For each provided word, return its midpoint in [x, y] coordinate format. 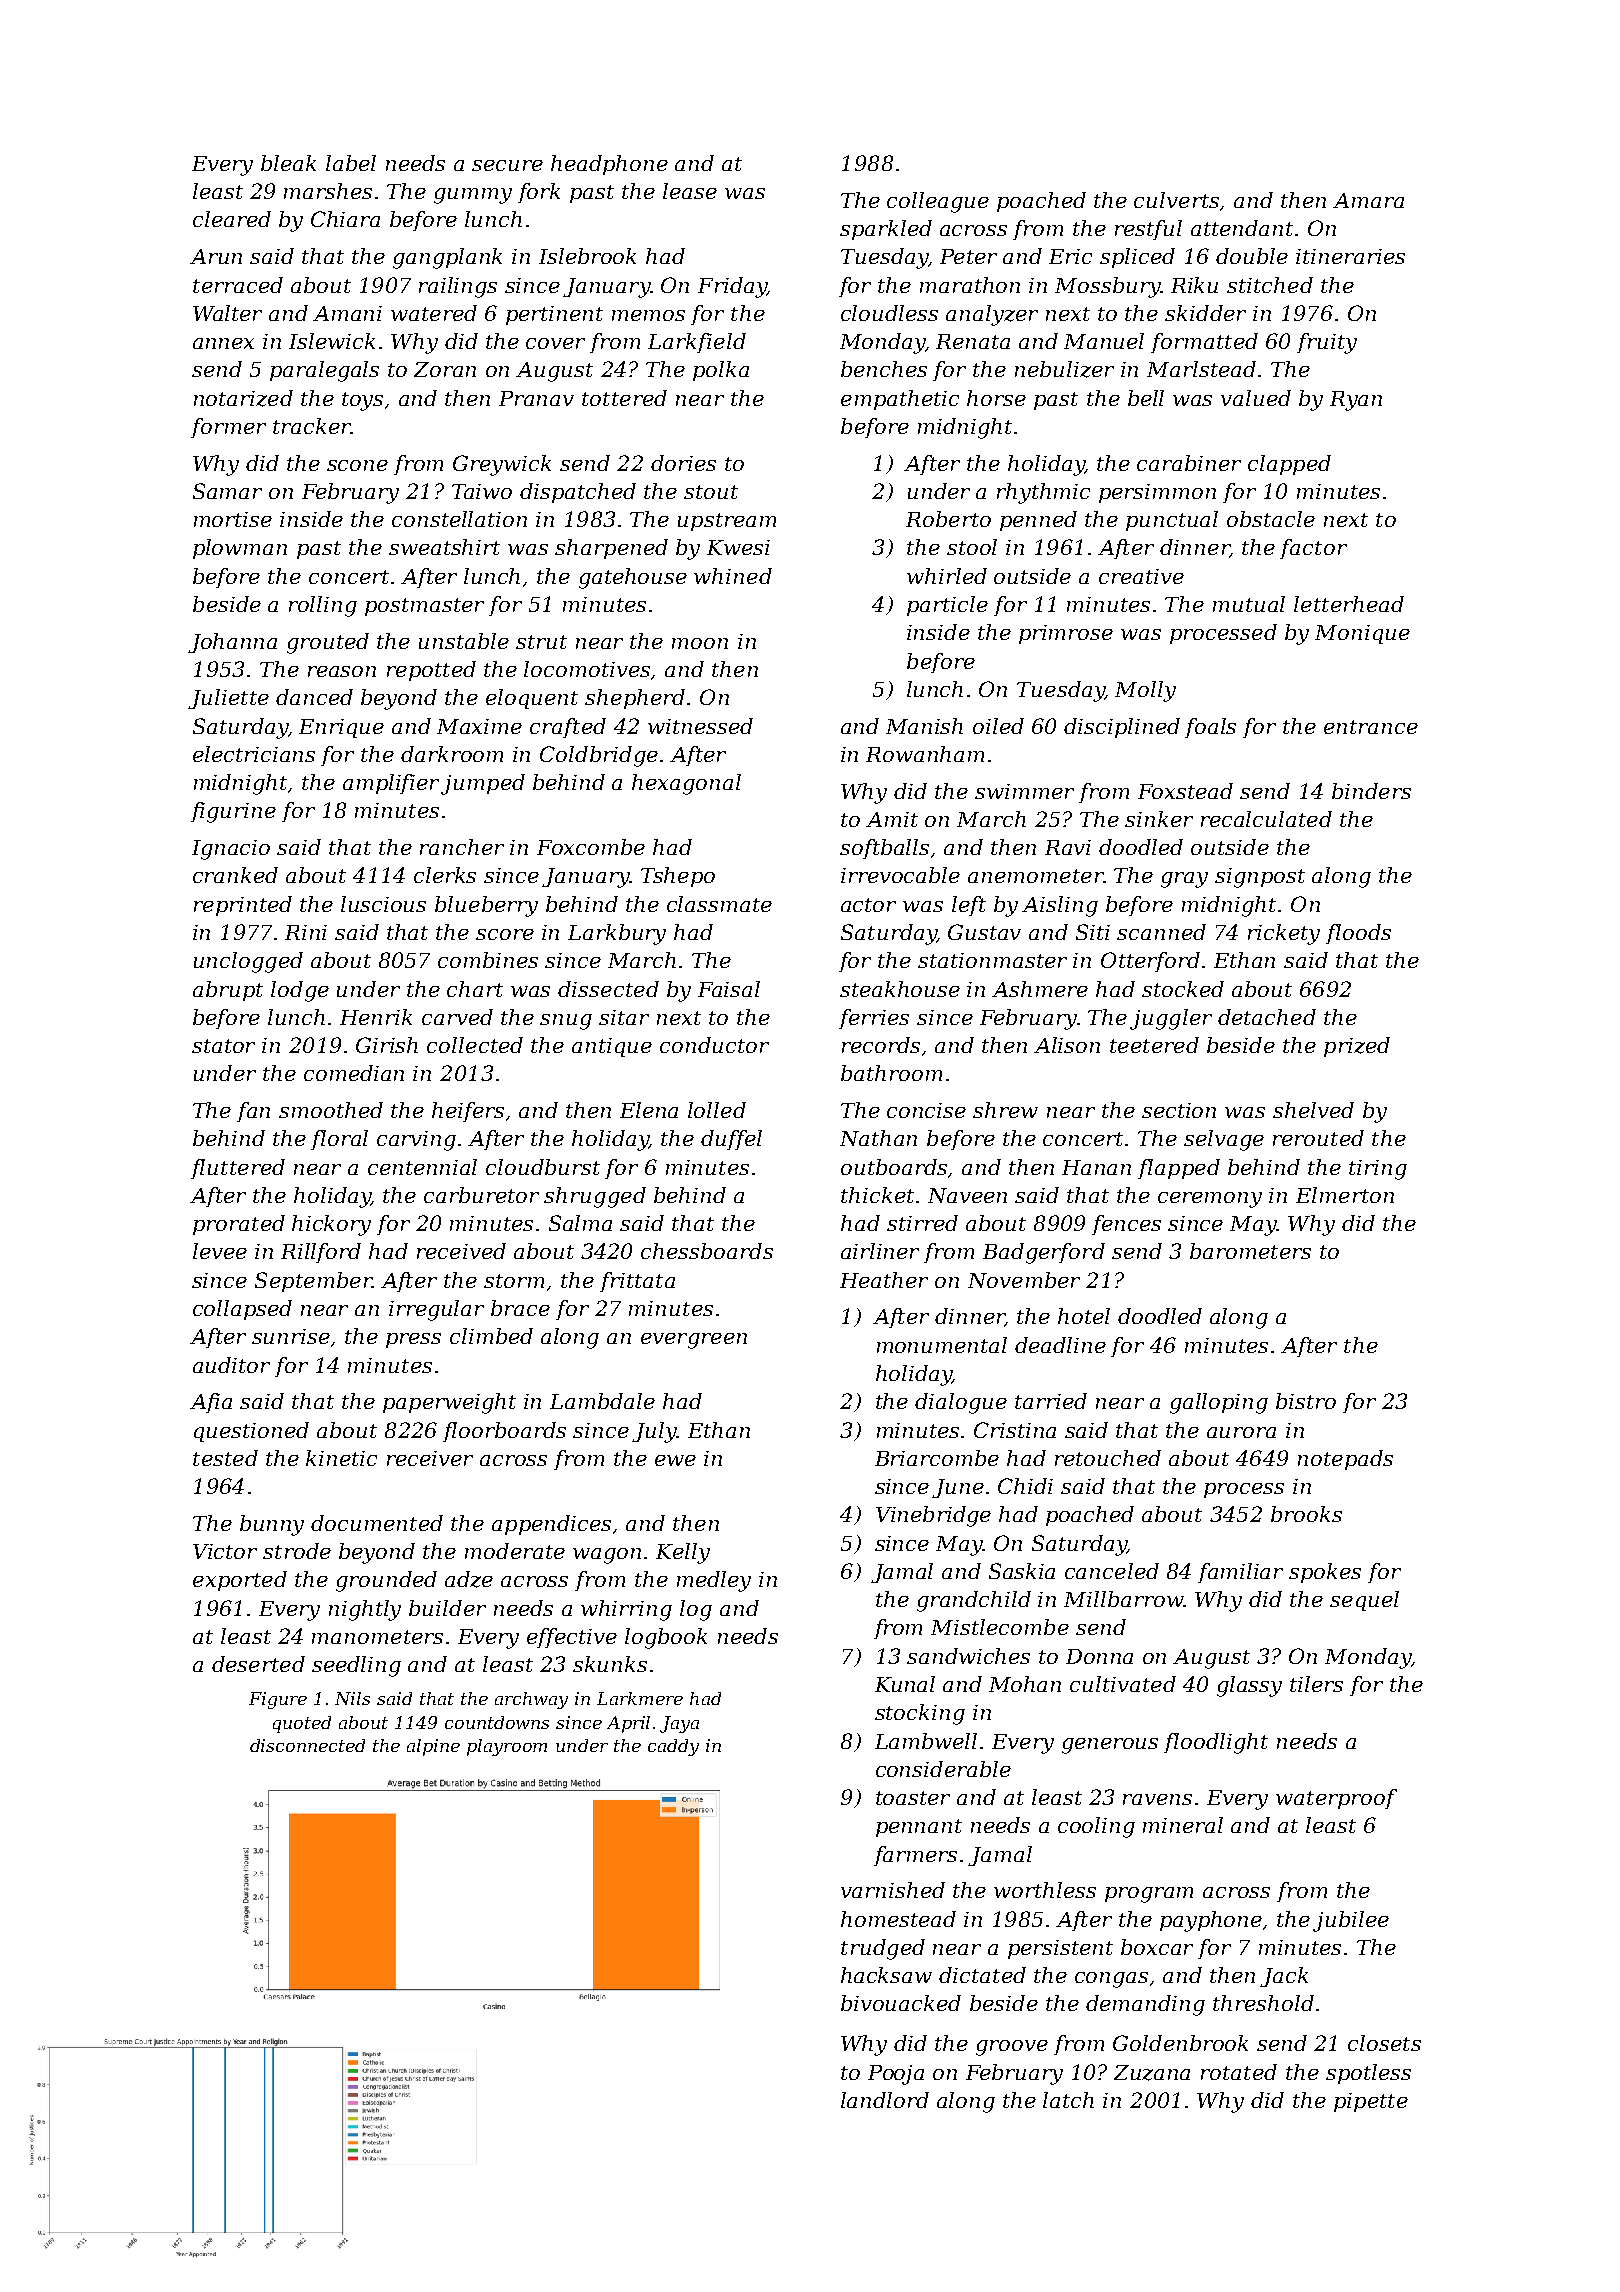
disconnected [307, 1745]
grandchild [974, 1601]
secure [507, 165]
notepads [1345, 1460]
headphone [609, 165]
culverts [1176, 200]
